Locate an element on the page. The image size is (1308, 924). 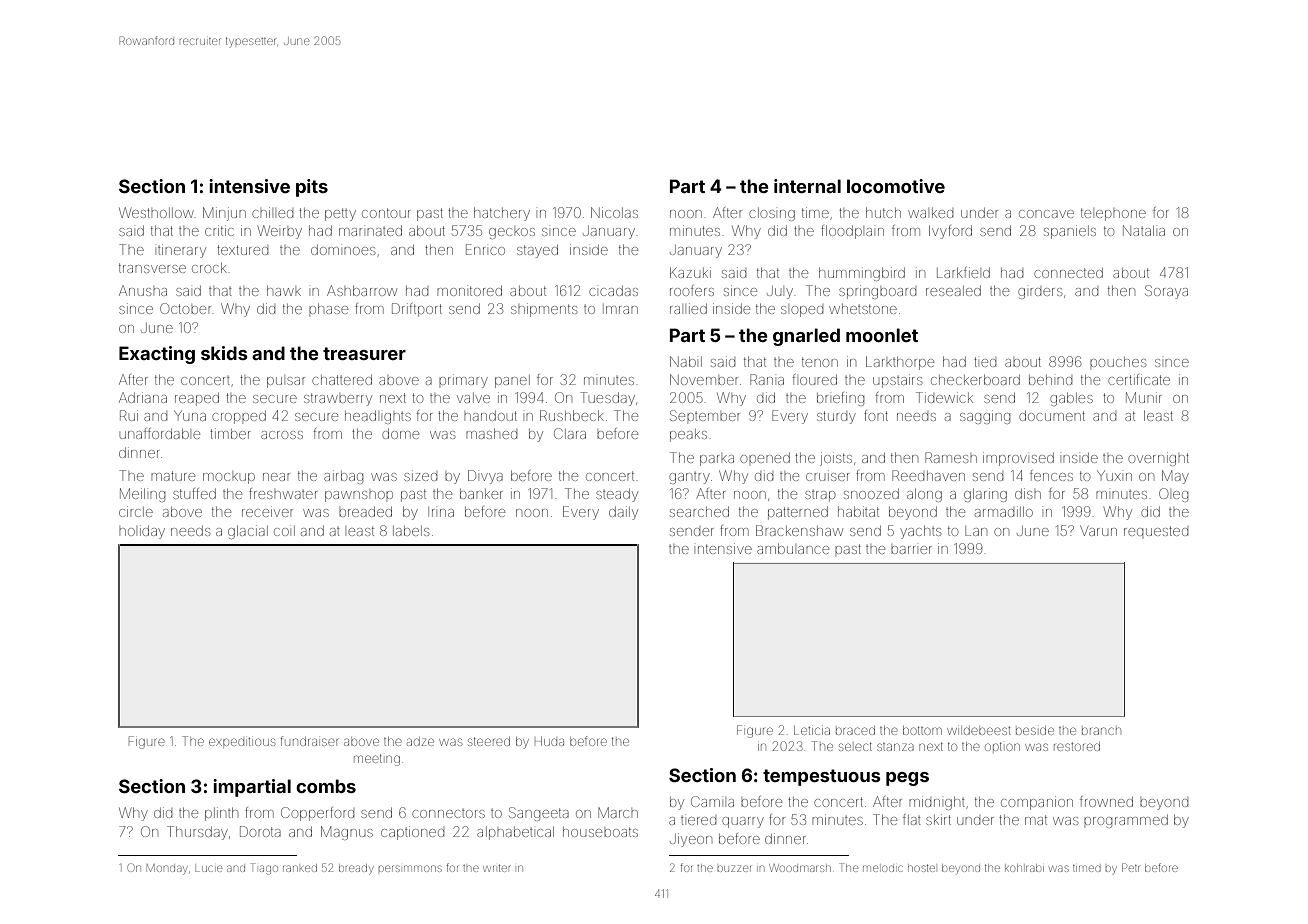
receiver is located at coordinates (267, 511).
